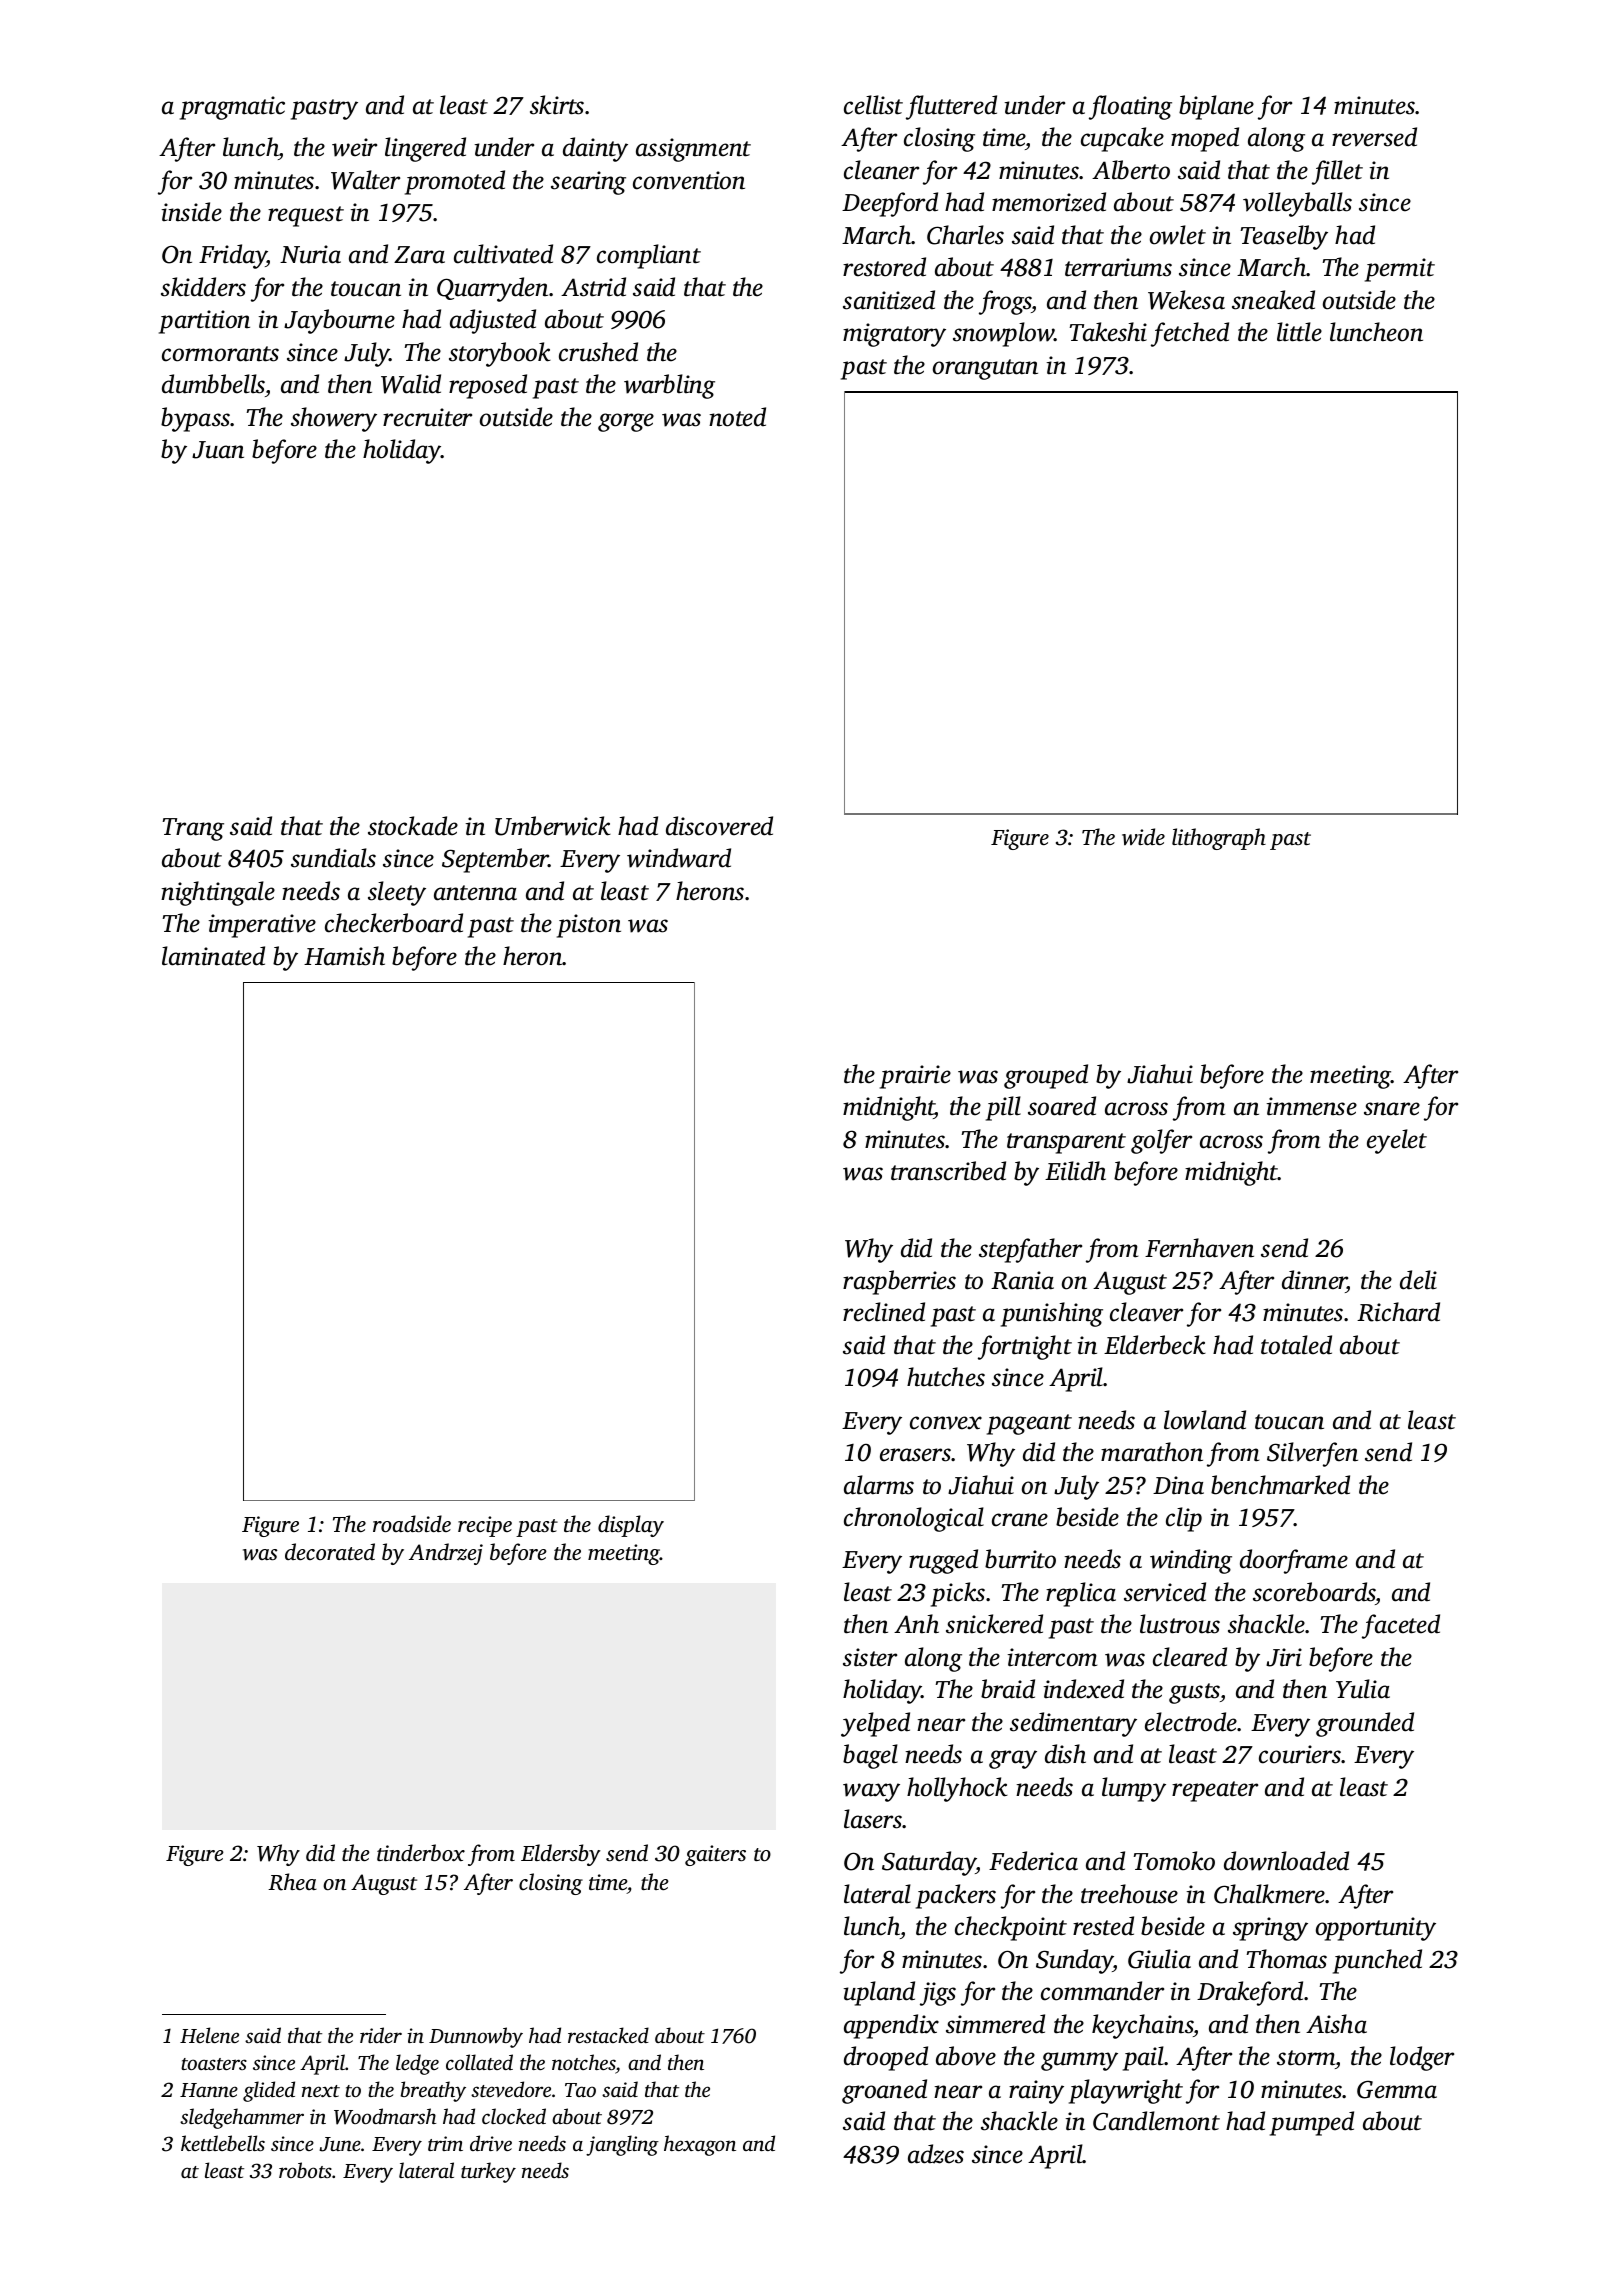  What do you see at coordinates (679, 858) in the document?
I see `windward` at bounding box center [679, 858].
